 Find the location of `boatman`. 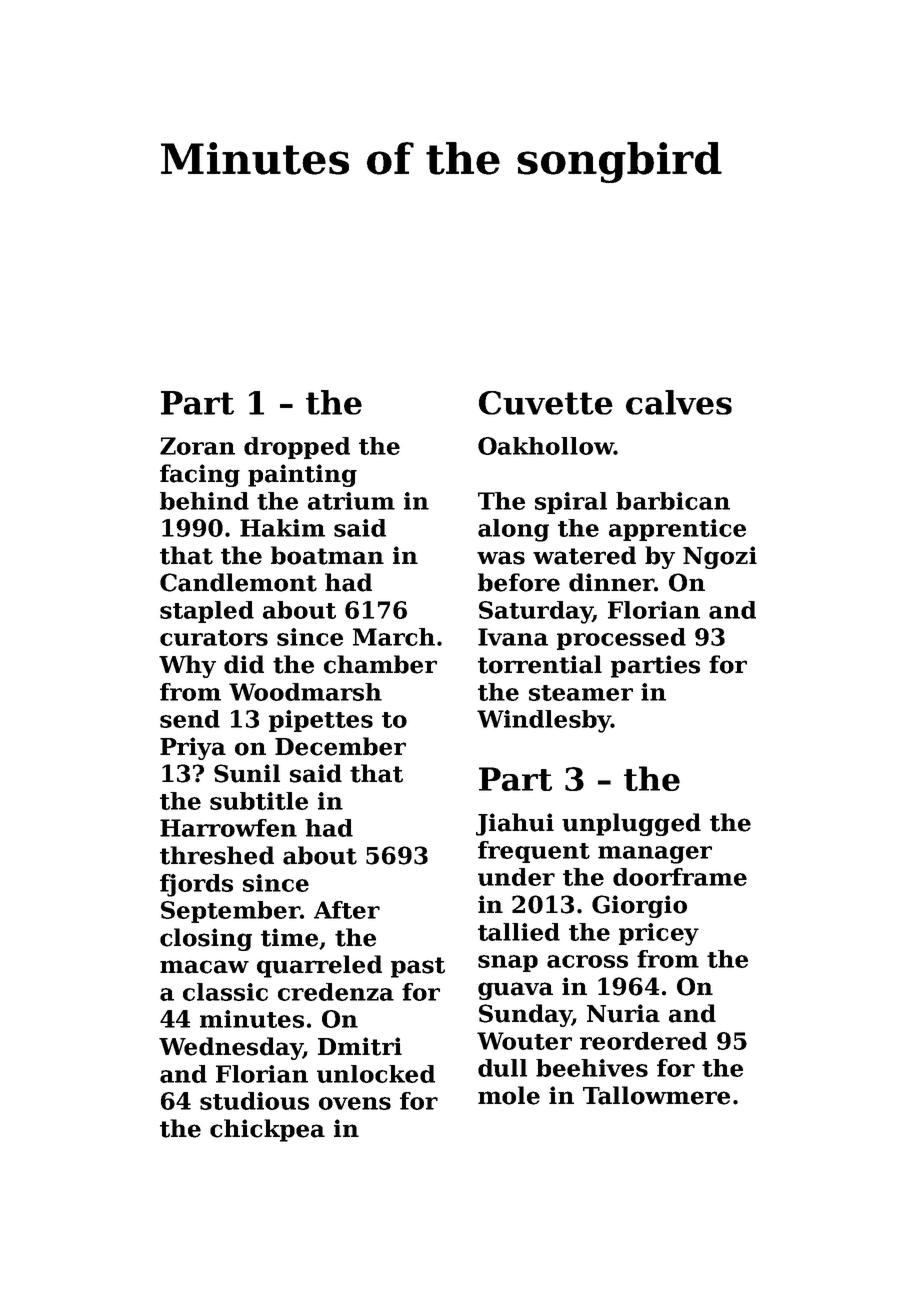

boatman is located at coordinates (327, 555).
